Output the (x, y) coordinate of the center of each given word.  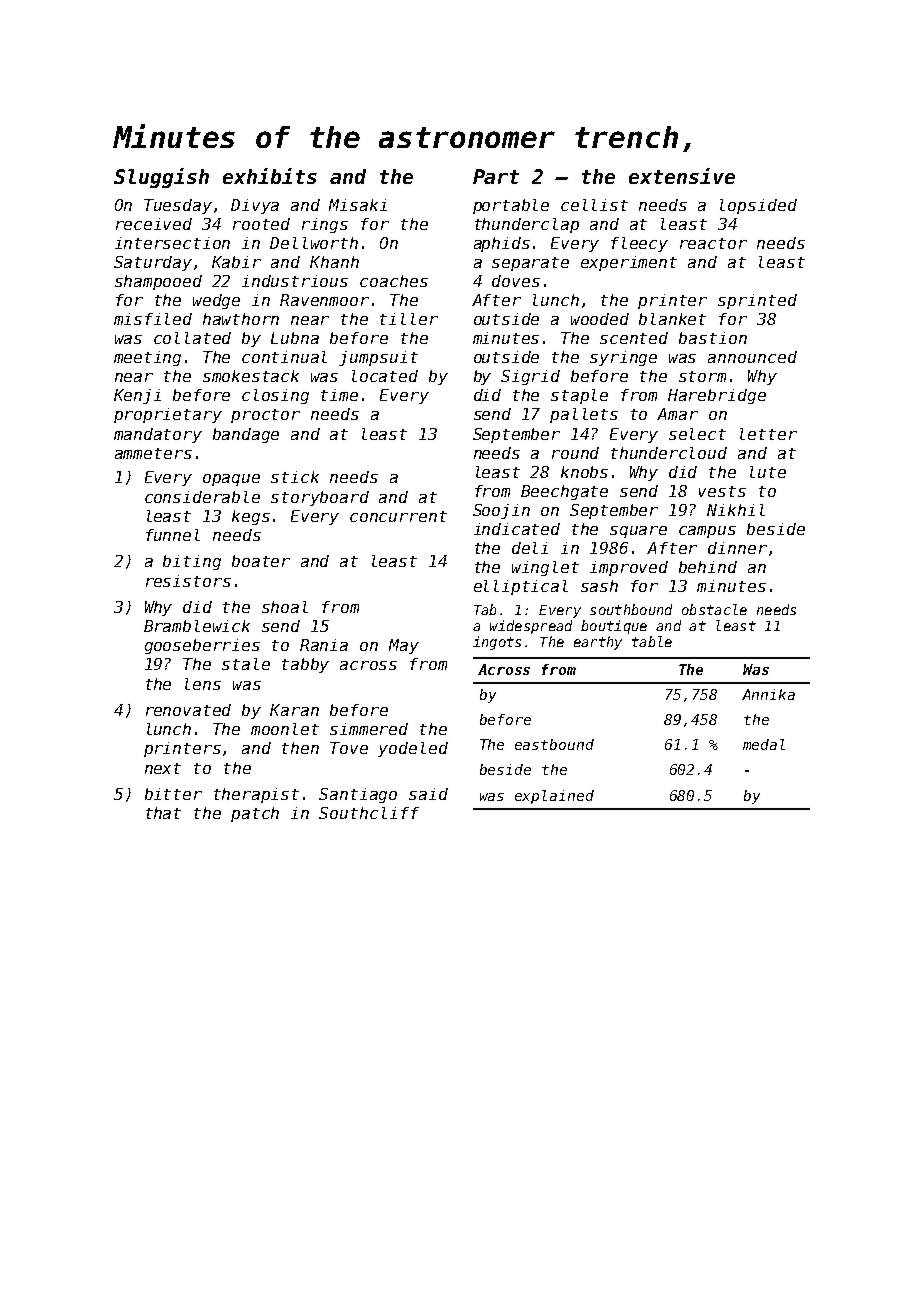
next (163, 768)
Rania (324, 645)
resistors (188, 581)
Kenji (137, 396)
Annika (768, 694)
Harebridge (717, 396)
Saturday (153, 263)
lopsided (758, 206)
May (404, 646)
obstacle (714, 609)
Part (496, 176)
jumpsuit (378, 358)
